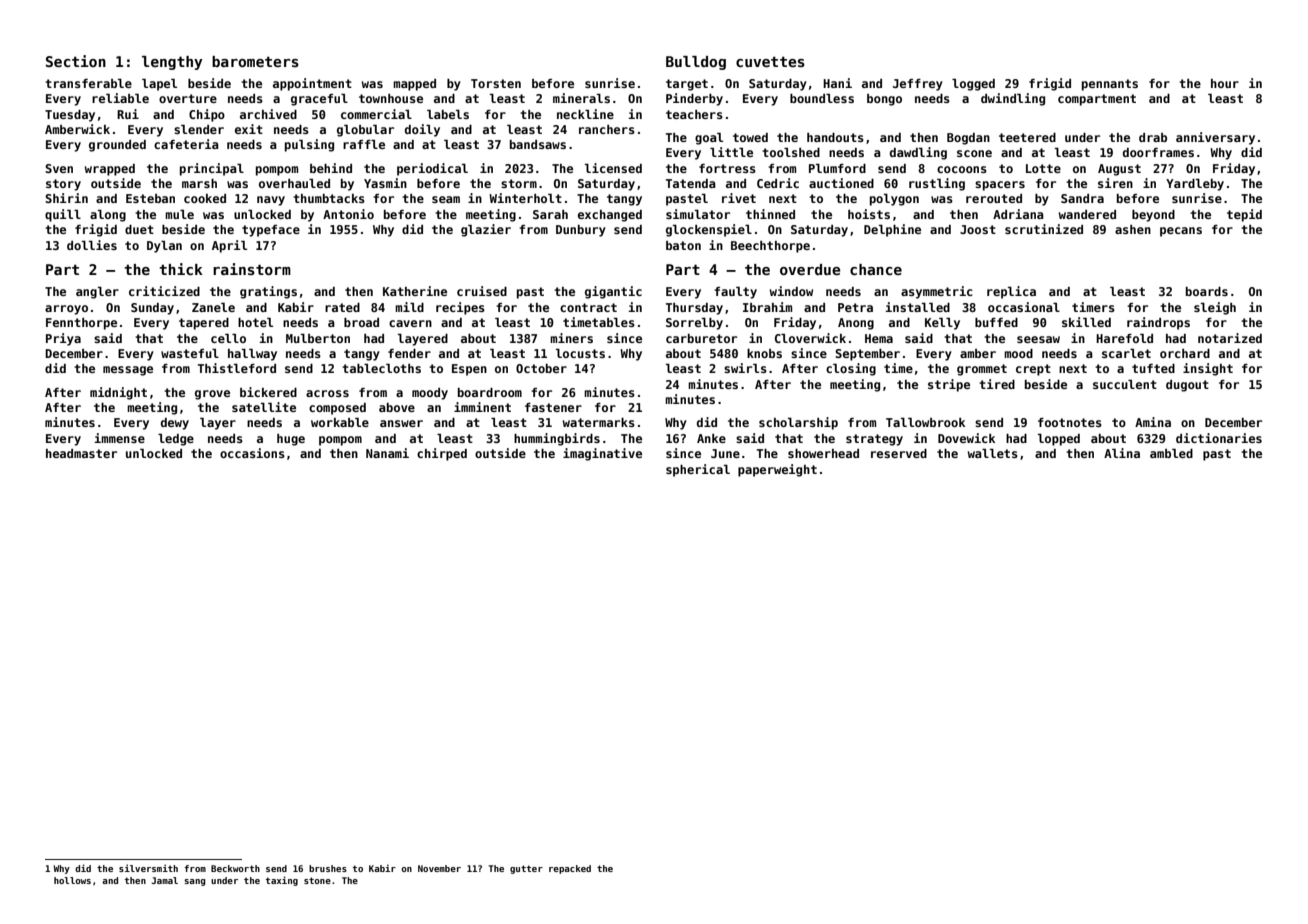 This document has width=1308, height=924. Describe the element at coordinates (317, 880) in the document. I see `stone` at that location.
